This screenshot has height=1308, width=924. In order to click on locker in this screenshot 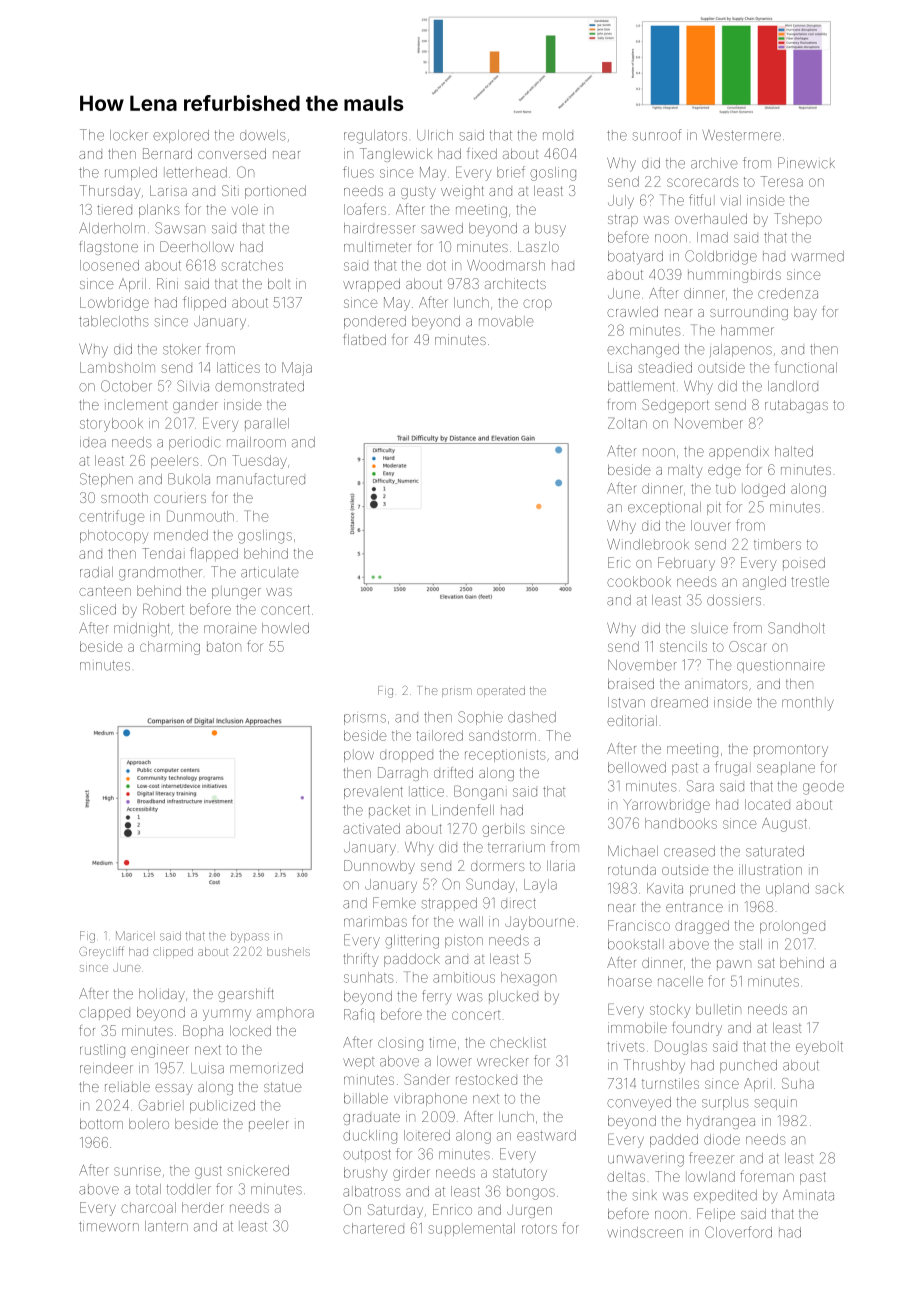, I will do `click(129, 135)`.
